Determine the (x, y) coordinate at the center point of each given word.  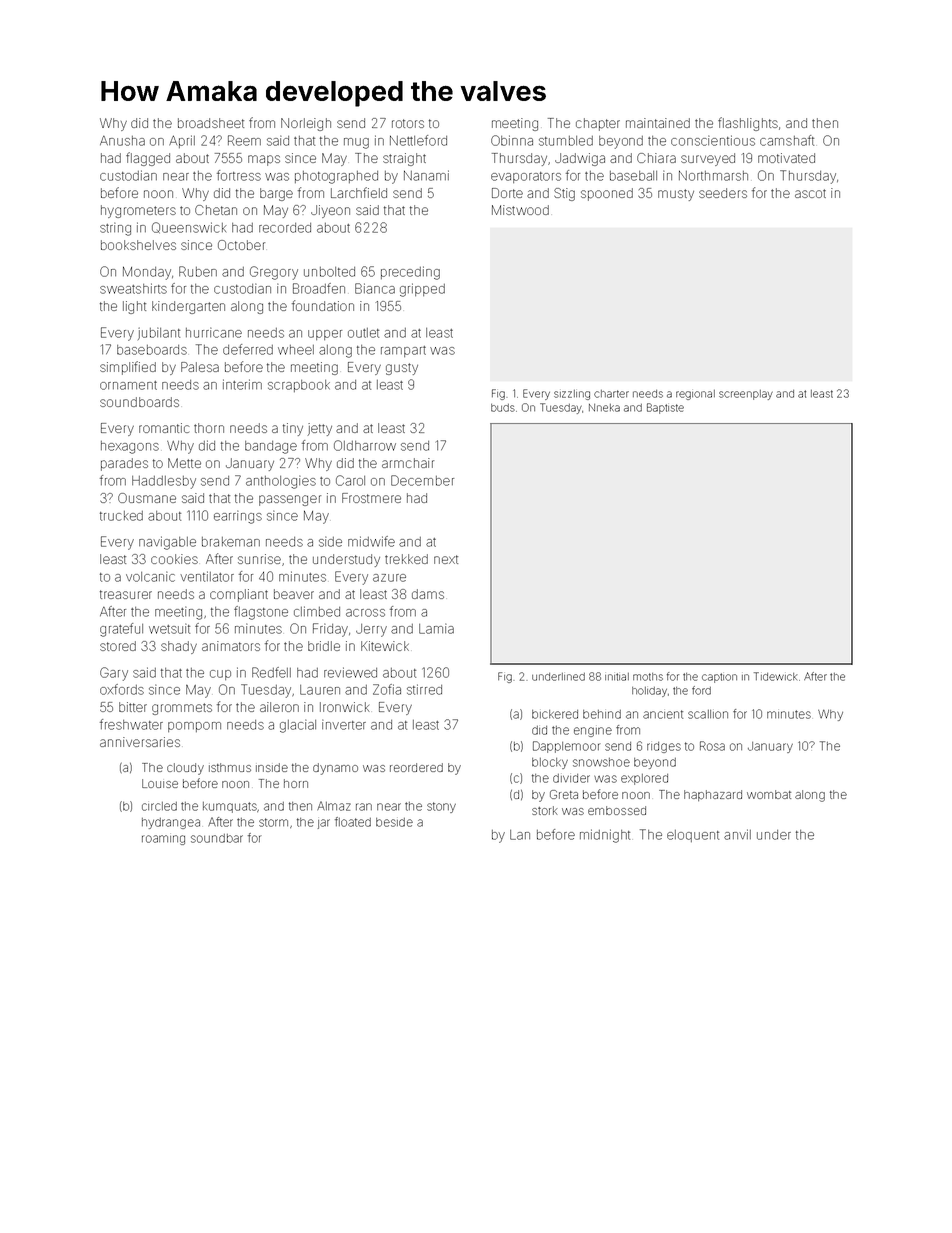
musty (676, 195)
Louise (160, 783)
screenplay (746, 395)
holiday (649, 692)
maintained (658, 123)
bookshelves (138, 245)
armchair (408, 463)
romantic (164, 428)
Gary (114, 674)
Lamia (436, 628)
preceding (410, 273)
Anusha (122, 141)
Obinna (512, 140)
